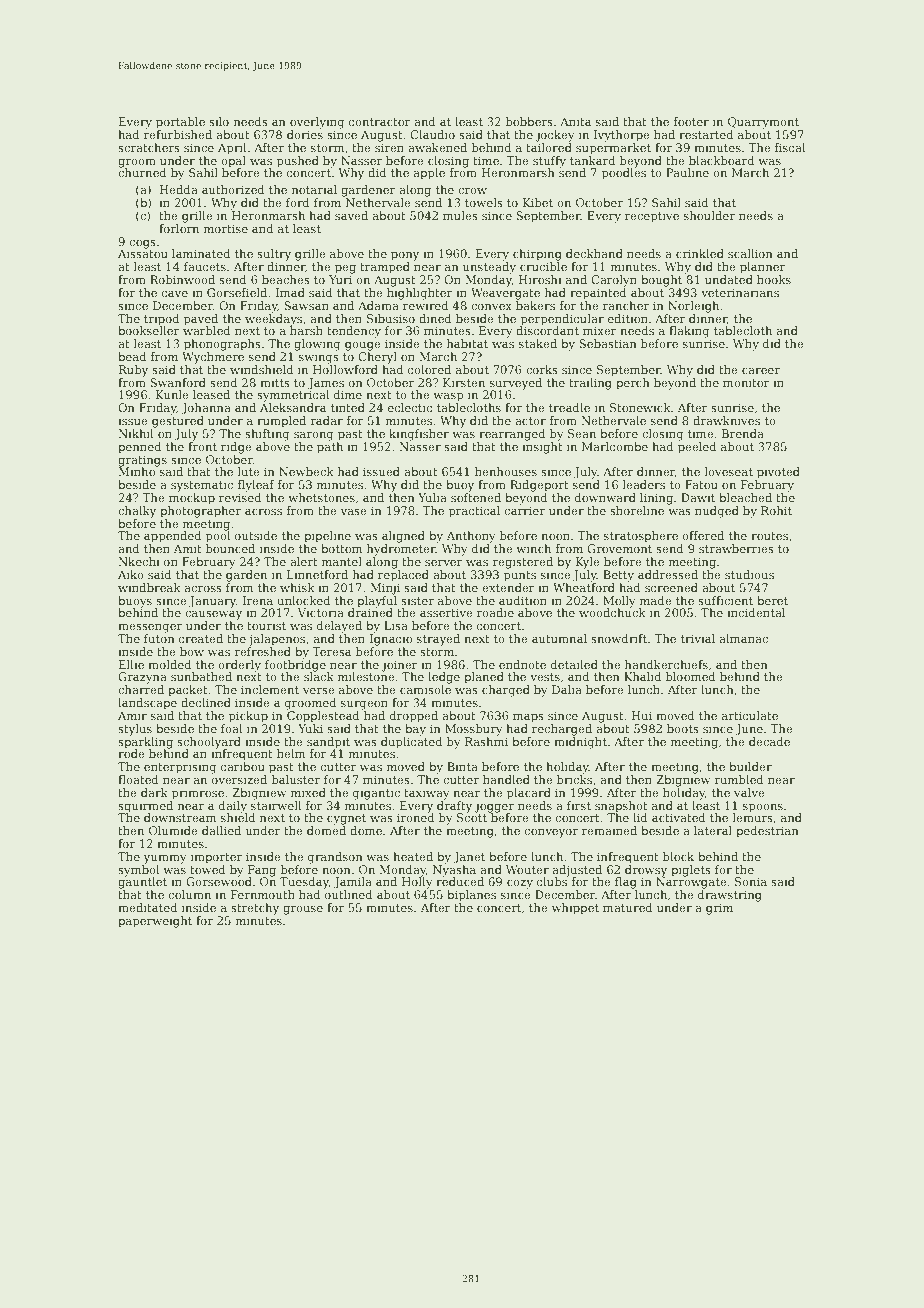 Image resolution: width=924 pixels, height=1308 pixels. What do you see at coordinates (139, 561) in the document?
I see `Nkechi` at bounding box center [139, 561].
